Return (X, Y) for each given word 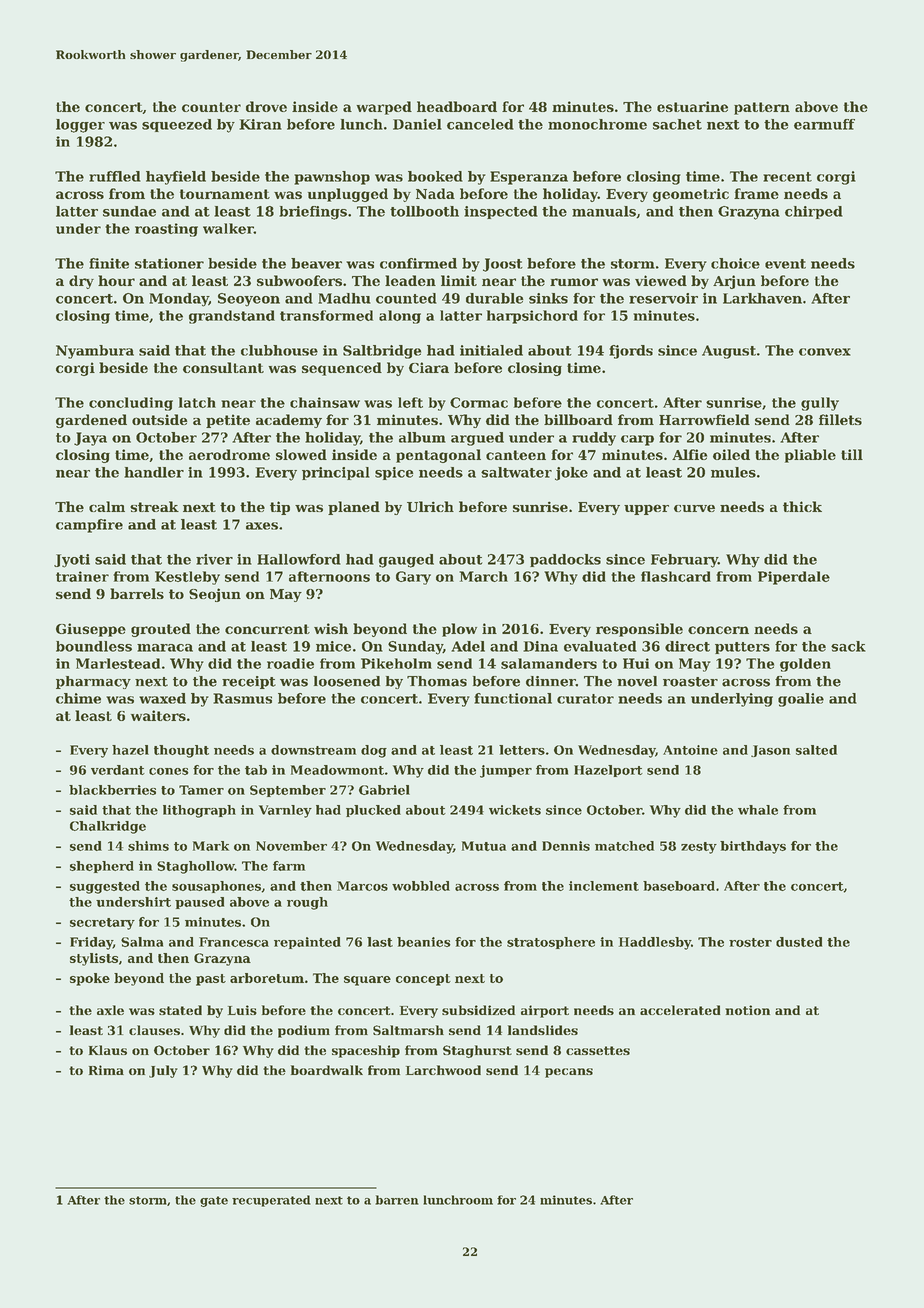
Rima (106, 1070)
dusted (799, 942)
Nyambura (95, 352)
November (291, 846)
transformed (326, 315)
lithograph (199, 811)
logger (80, 126)
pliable (810, 456)
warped (384, 108)
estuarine (692, 106)
